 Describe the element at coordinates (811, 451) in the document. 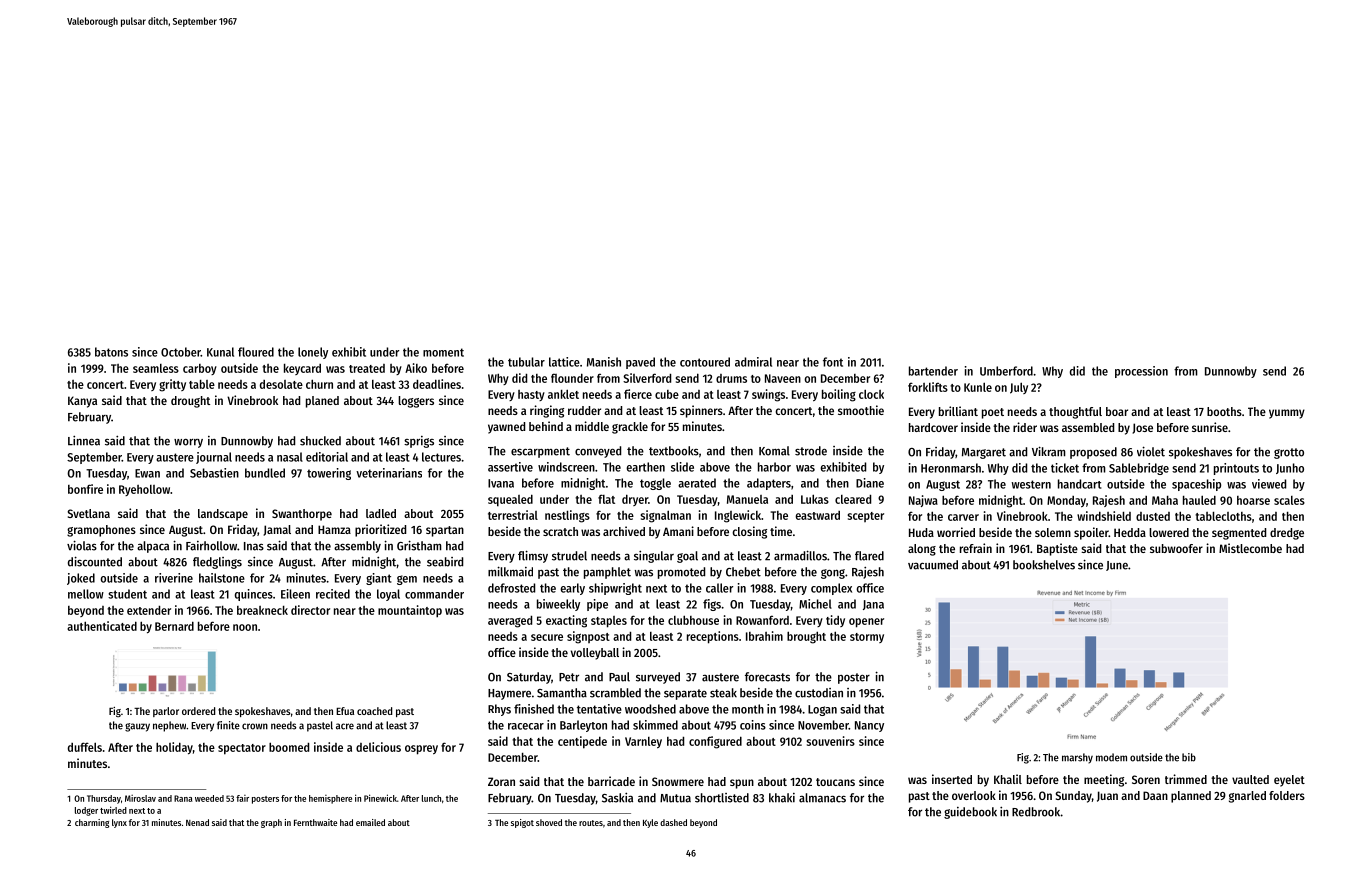

I see `strode` at that location.
